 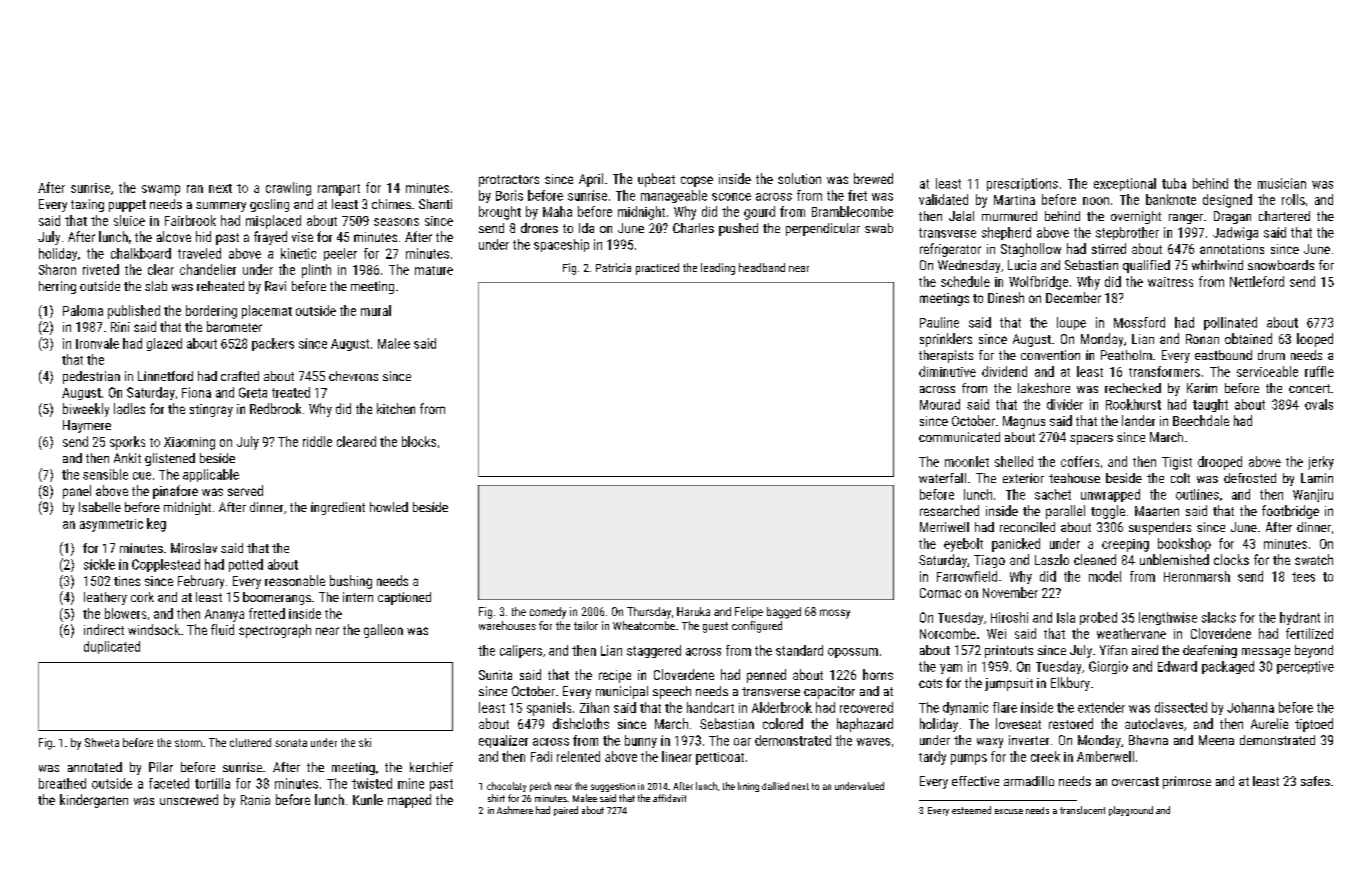 What do you see at coordinates (762, 267) in the screenshot?
I see `headband` at bounding box center [762, 267].
